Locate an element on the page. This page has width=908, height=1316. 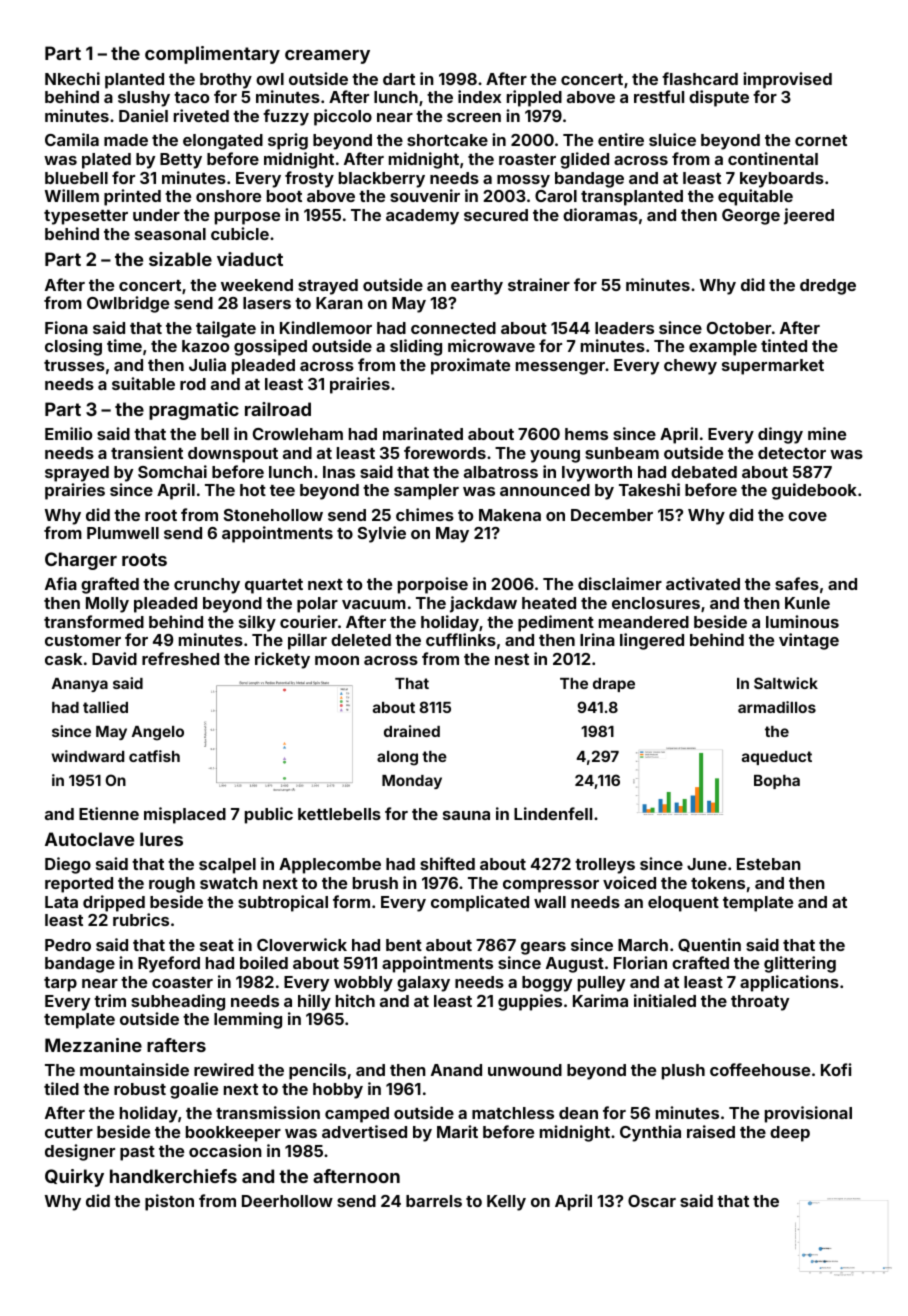
debated is located at coordinates (704, 472).
